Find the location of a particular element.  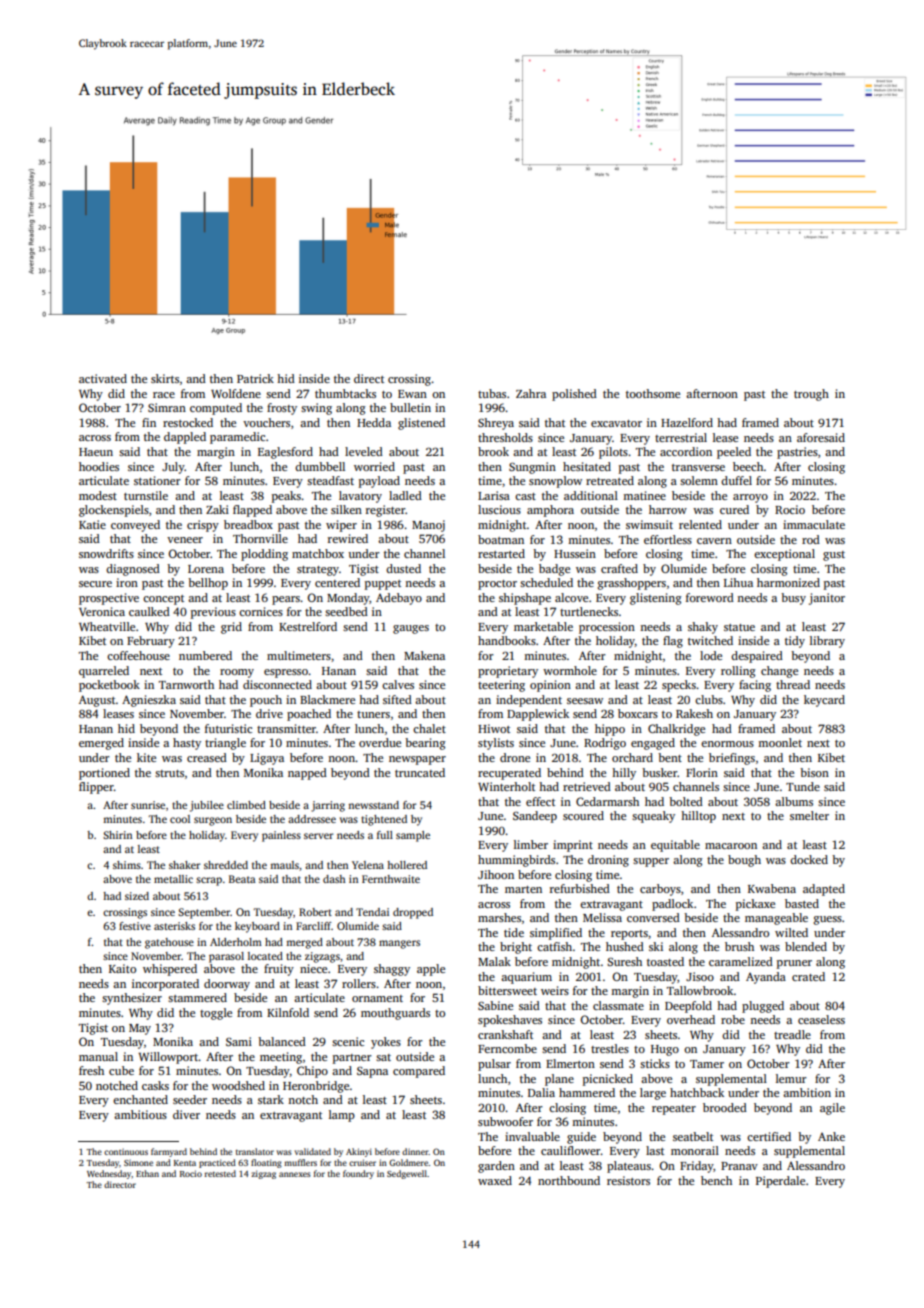

enormous is located at coordinates (727, 744).
